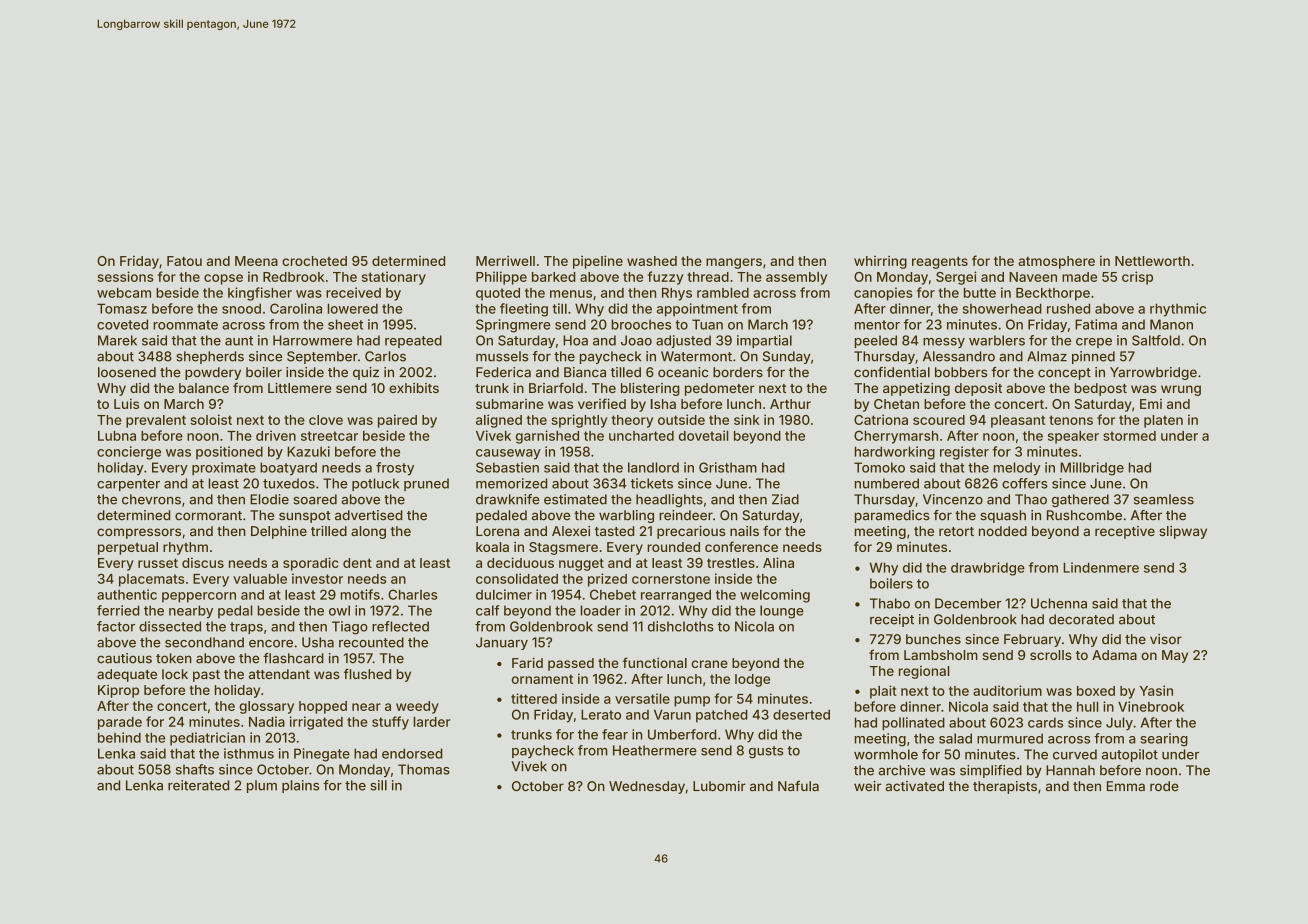  Describe the element at coordinates (653, 467) in the image. I see `landlord` at that location.
